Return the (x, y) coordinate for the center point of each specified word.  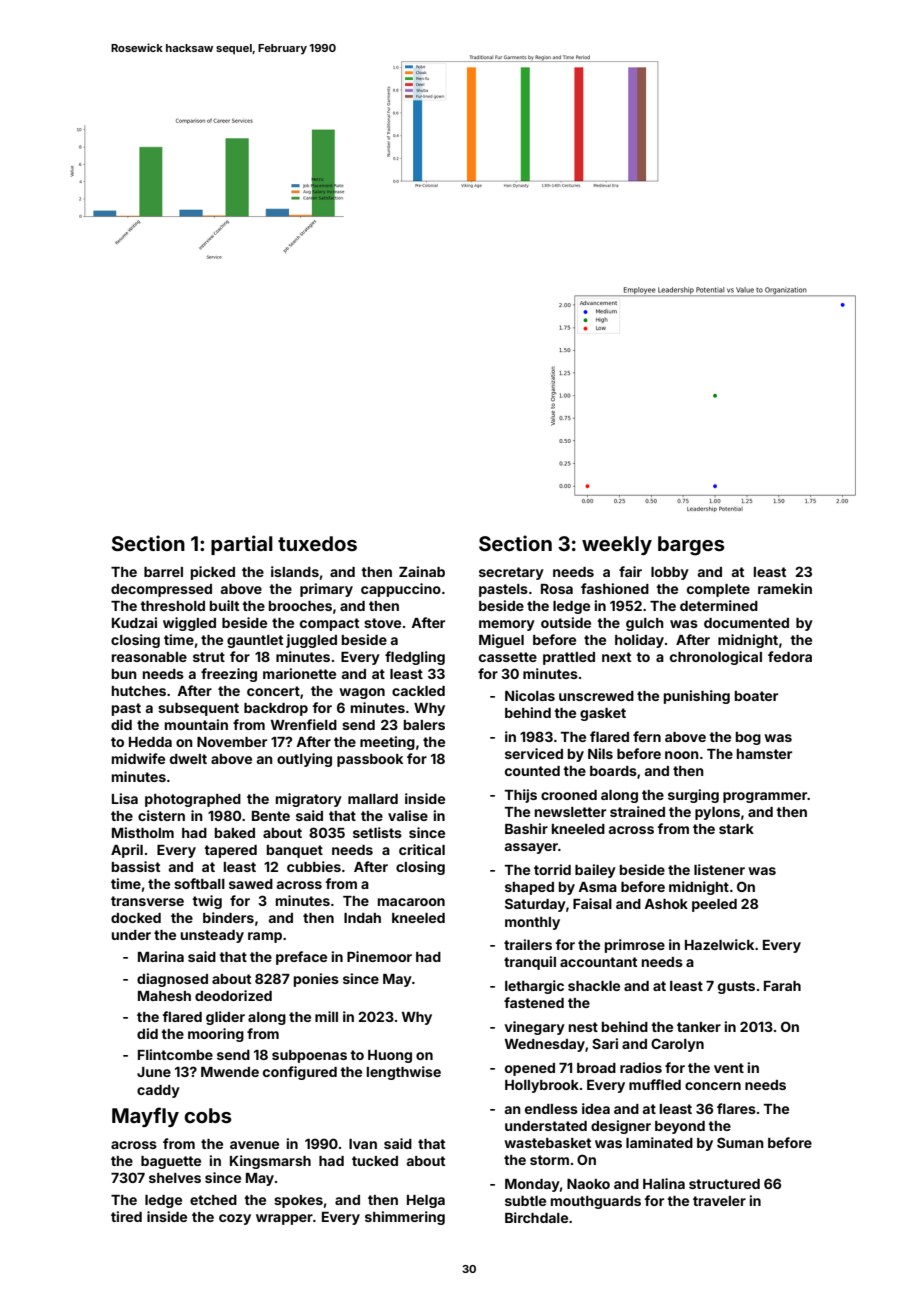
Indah (362, 918)
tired (126, 1216)
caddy (158, 1091)
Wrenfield (303, 724)
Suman (740, 1142)
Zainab (422, 571)
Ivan (363, 1144)
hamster (764, 754)
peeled (714, 905)
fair (630, 571)
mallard (373, 799)
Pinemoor (379, 956)
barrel (163, 572)
